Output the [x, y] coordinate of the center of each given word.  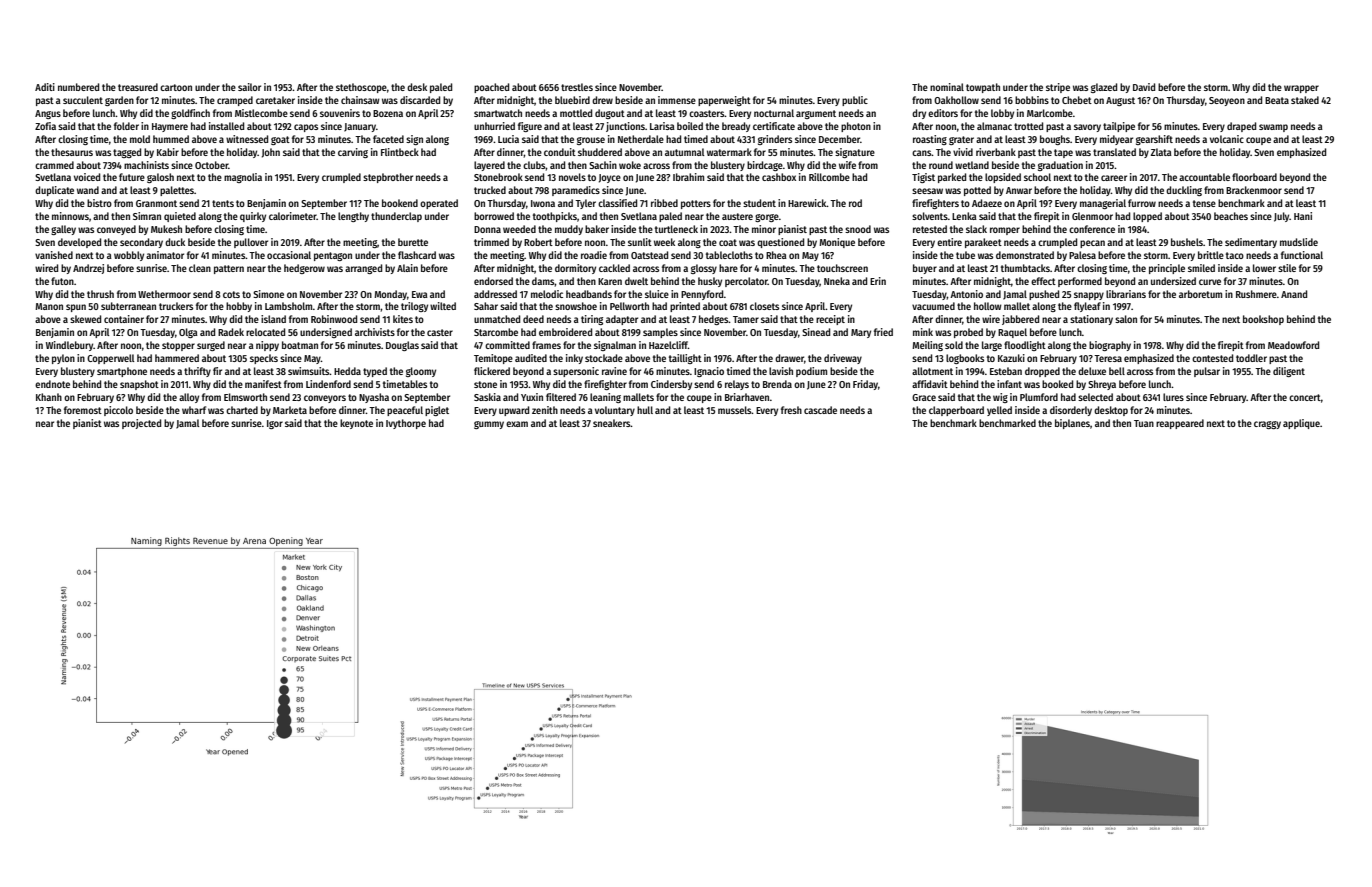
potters [696, 204]
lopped [1147, 217]
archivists [375, 332]
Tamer [746, 319]
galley [63, 230]
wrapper [1301, 89]
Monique [837, 243]
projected [141, 424]
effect [1043, 281]
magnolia [243, 178]
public [855, 101]
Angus [48, 114]
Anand [1294, 294]
